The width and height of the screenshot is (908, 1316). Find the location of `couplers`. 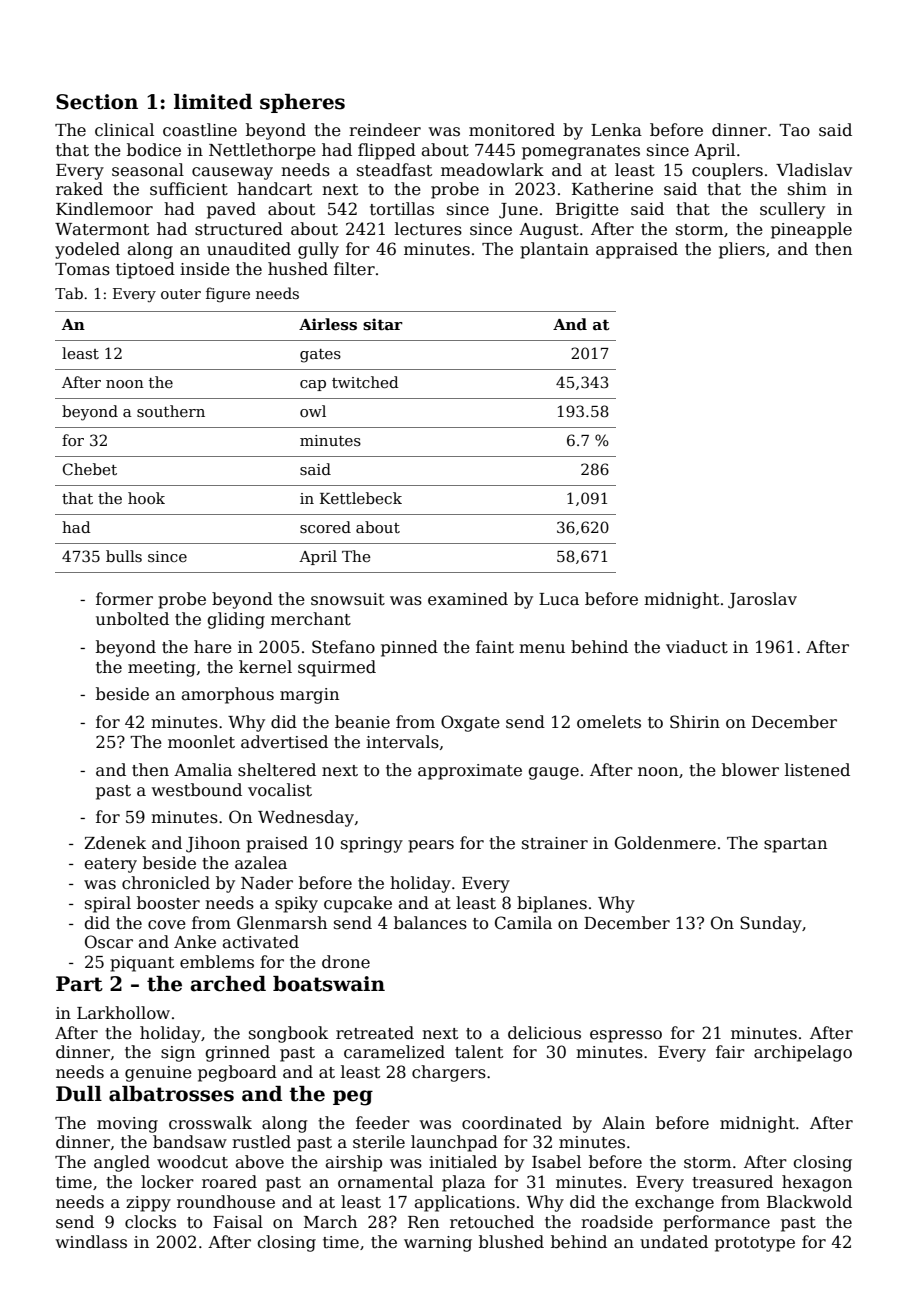

couplers is located at coordinates (727, 171).
